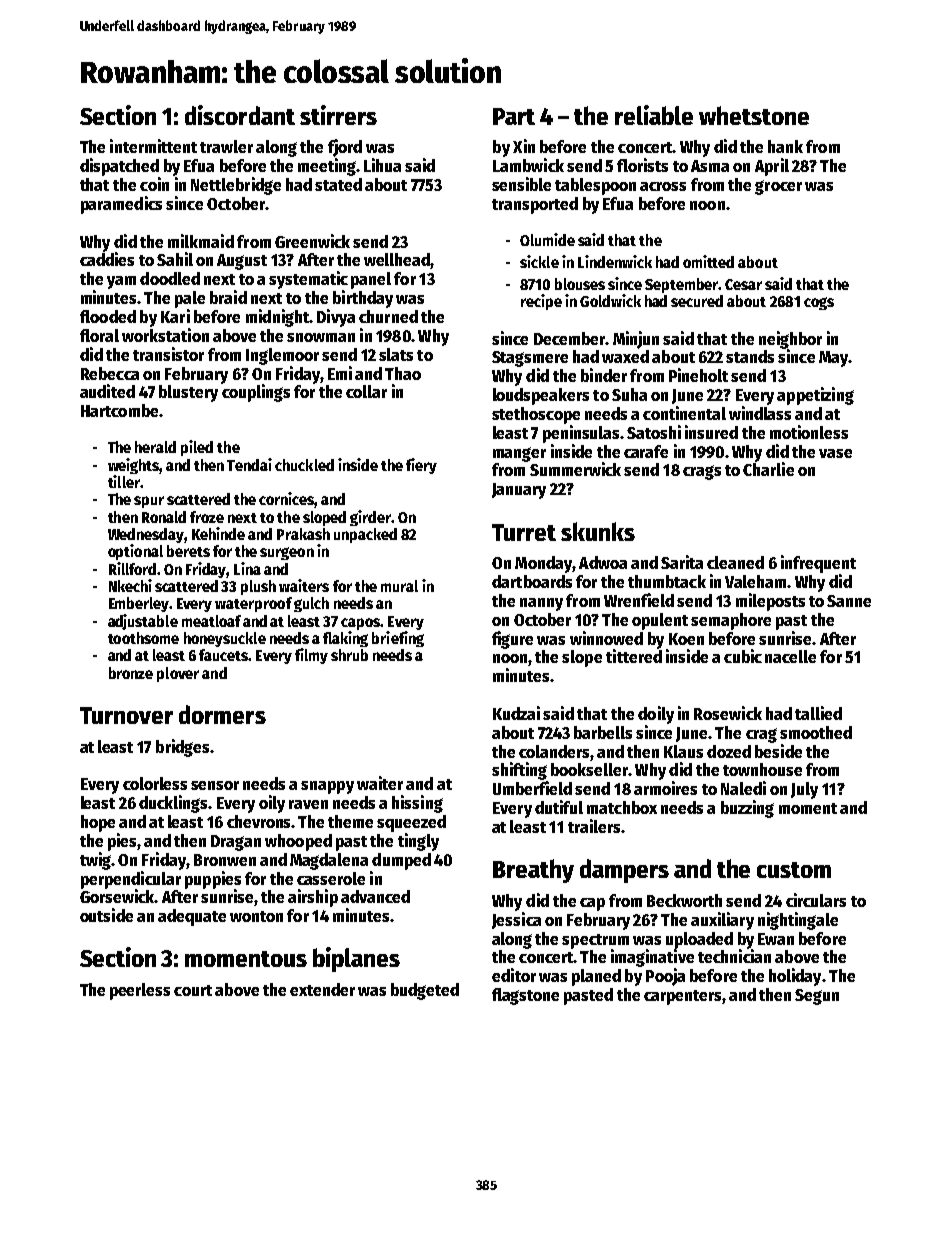 Image resolution: width=952 pixels, height=1233 pixels. What do you see at coordinates (595, 941) in the page?
I see `spectrum` at bounding box center [595, 941].
